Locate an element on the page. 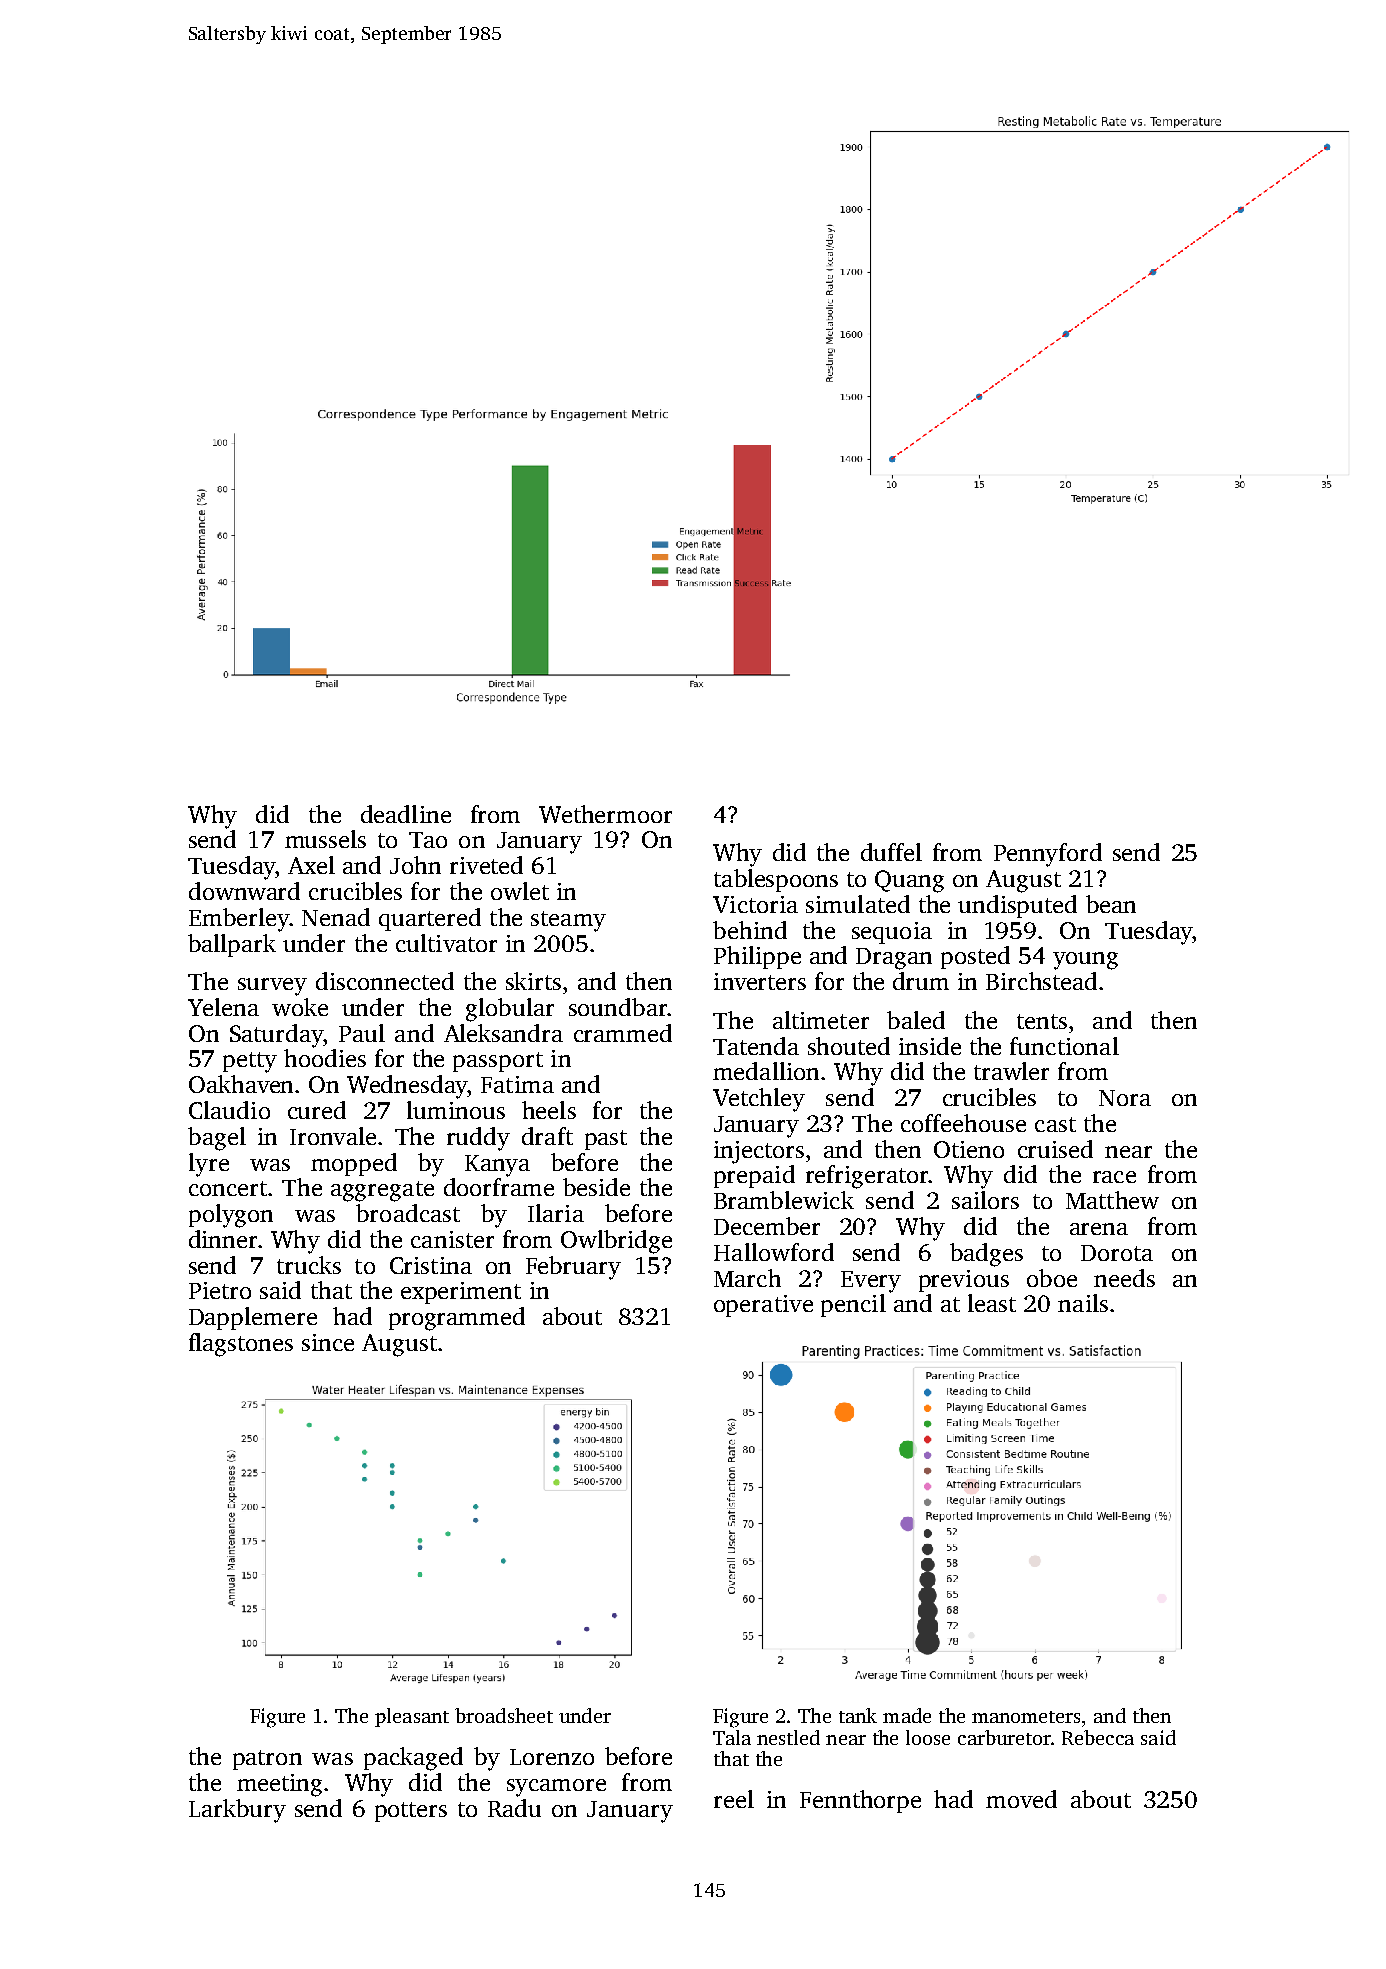 The width and height of the image is (1386, 1969). least is located at coordinates (992, 1303).
